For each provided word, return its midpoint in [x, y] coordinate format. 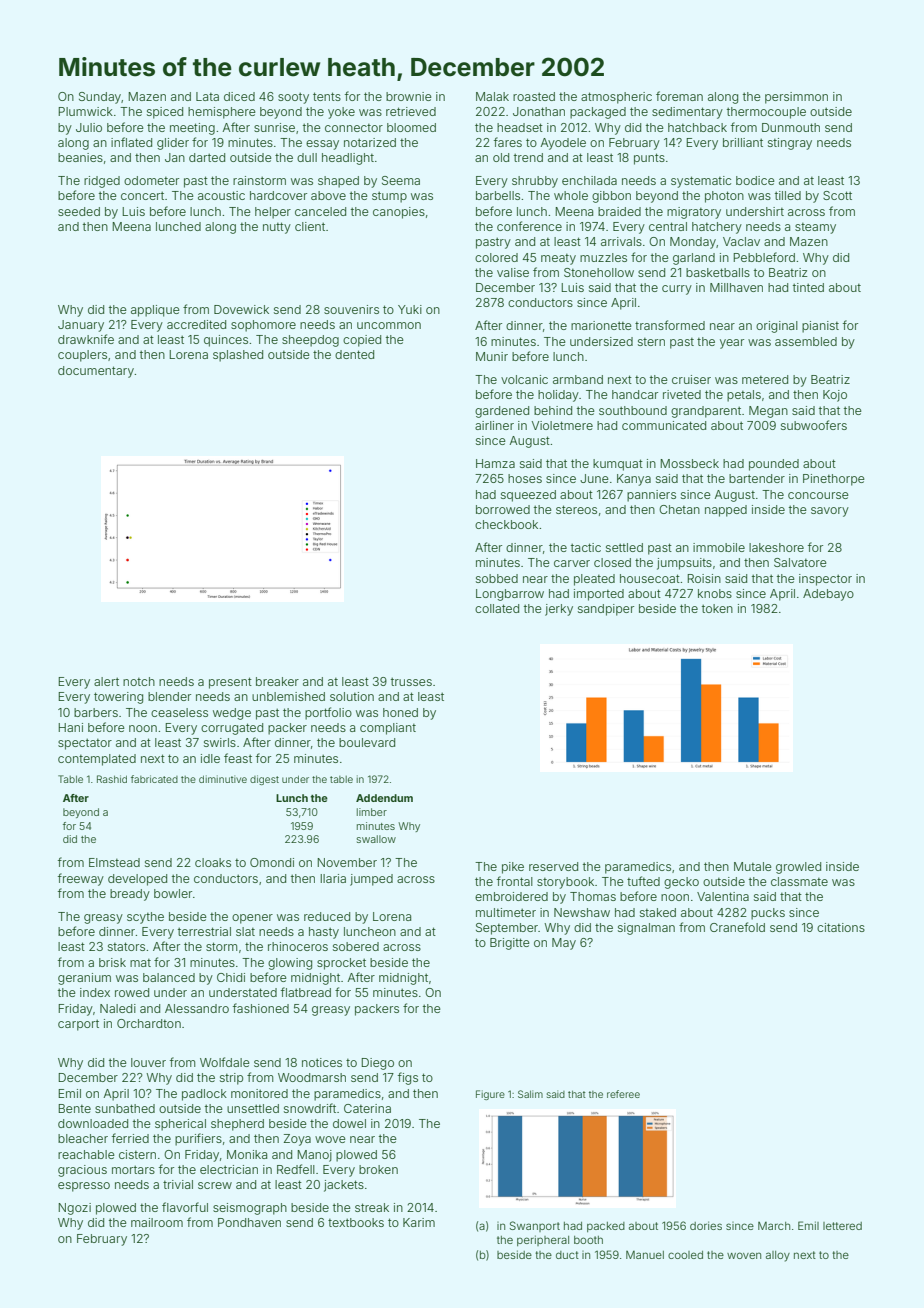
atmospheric [616, 98]
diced [239, 96]
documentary [96, 372]
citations [841, 927]
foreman [679, 96]
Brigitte [510, 944]
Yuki [410, 309]
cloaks [213, 862]
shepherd [237, 1125]
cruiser [691, 379]
